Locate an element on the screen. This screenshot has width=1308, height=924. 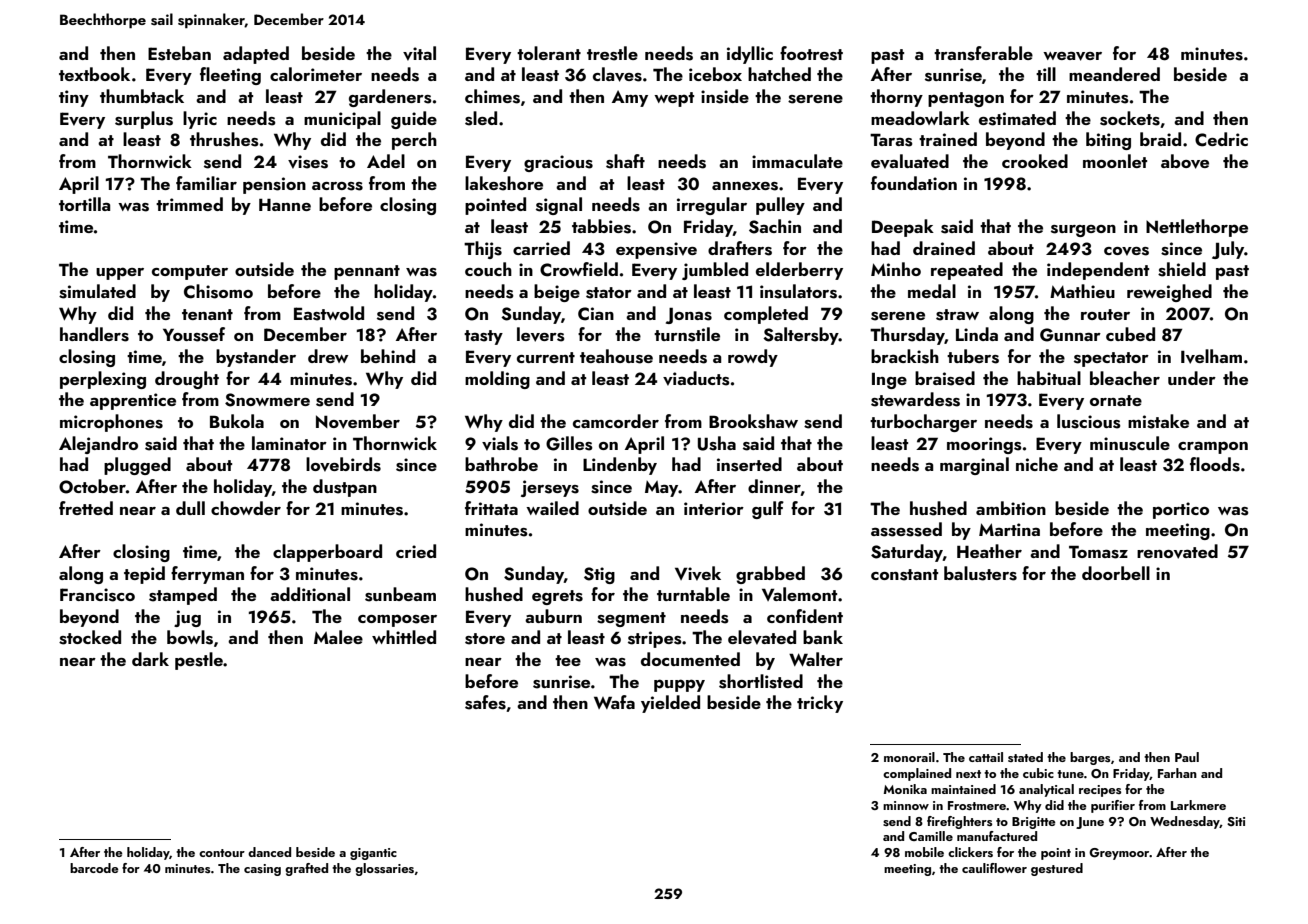
grafted is located at coordinates (306, 869).
